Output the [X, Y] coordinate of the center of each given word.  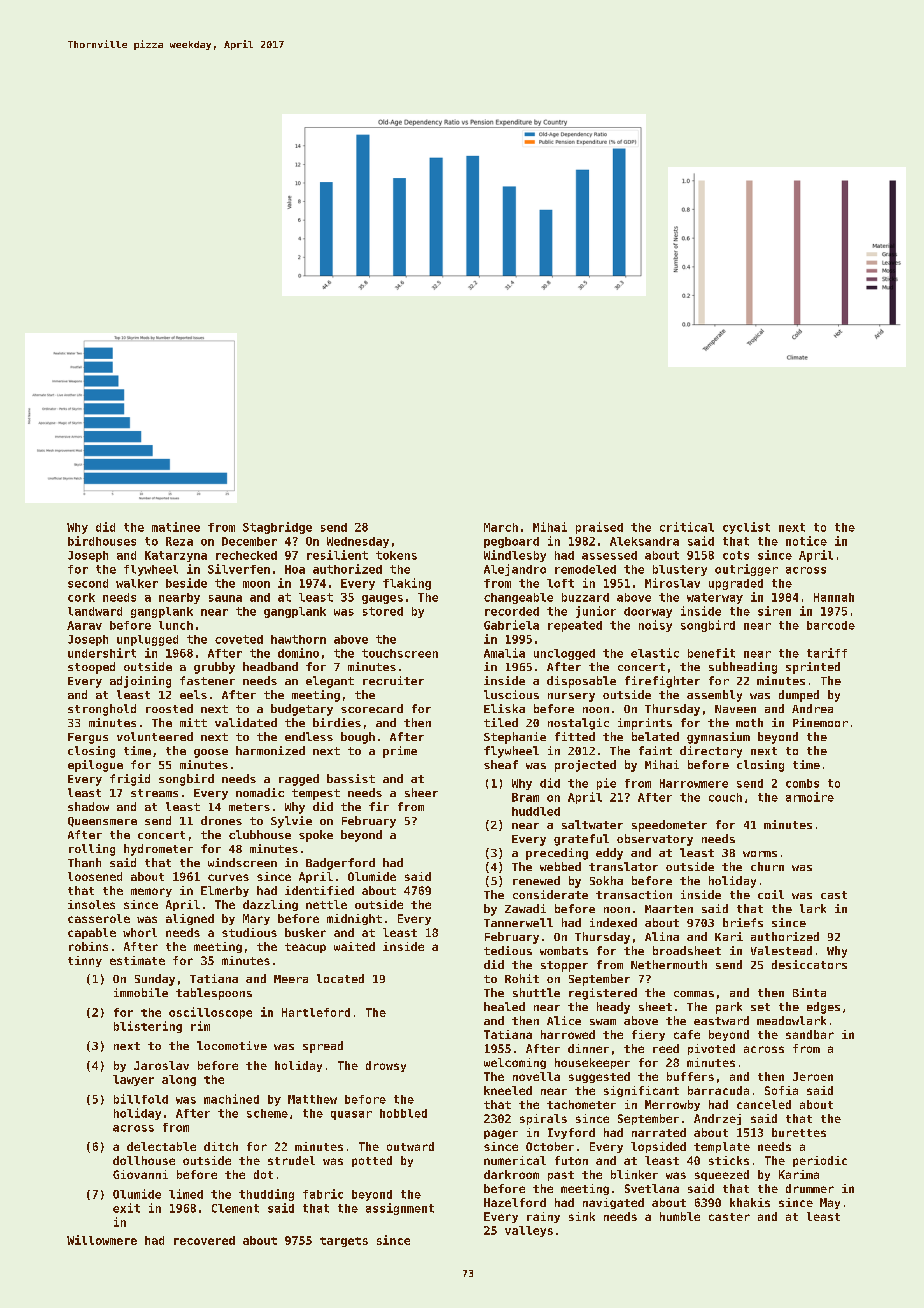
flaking [407, 584]
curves [228, 877]
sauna [225, 598]
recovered [204, 1240]
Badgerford [340, 864]
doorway [648, 612]
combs [802, 783]
